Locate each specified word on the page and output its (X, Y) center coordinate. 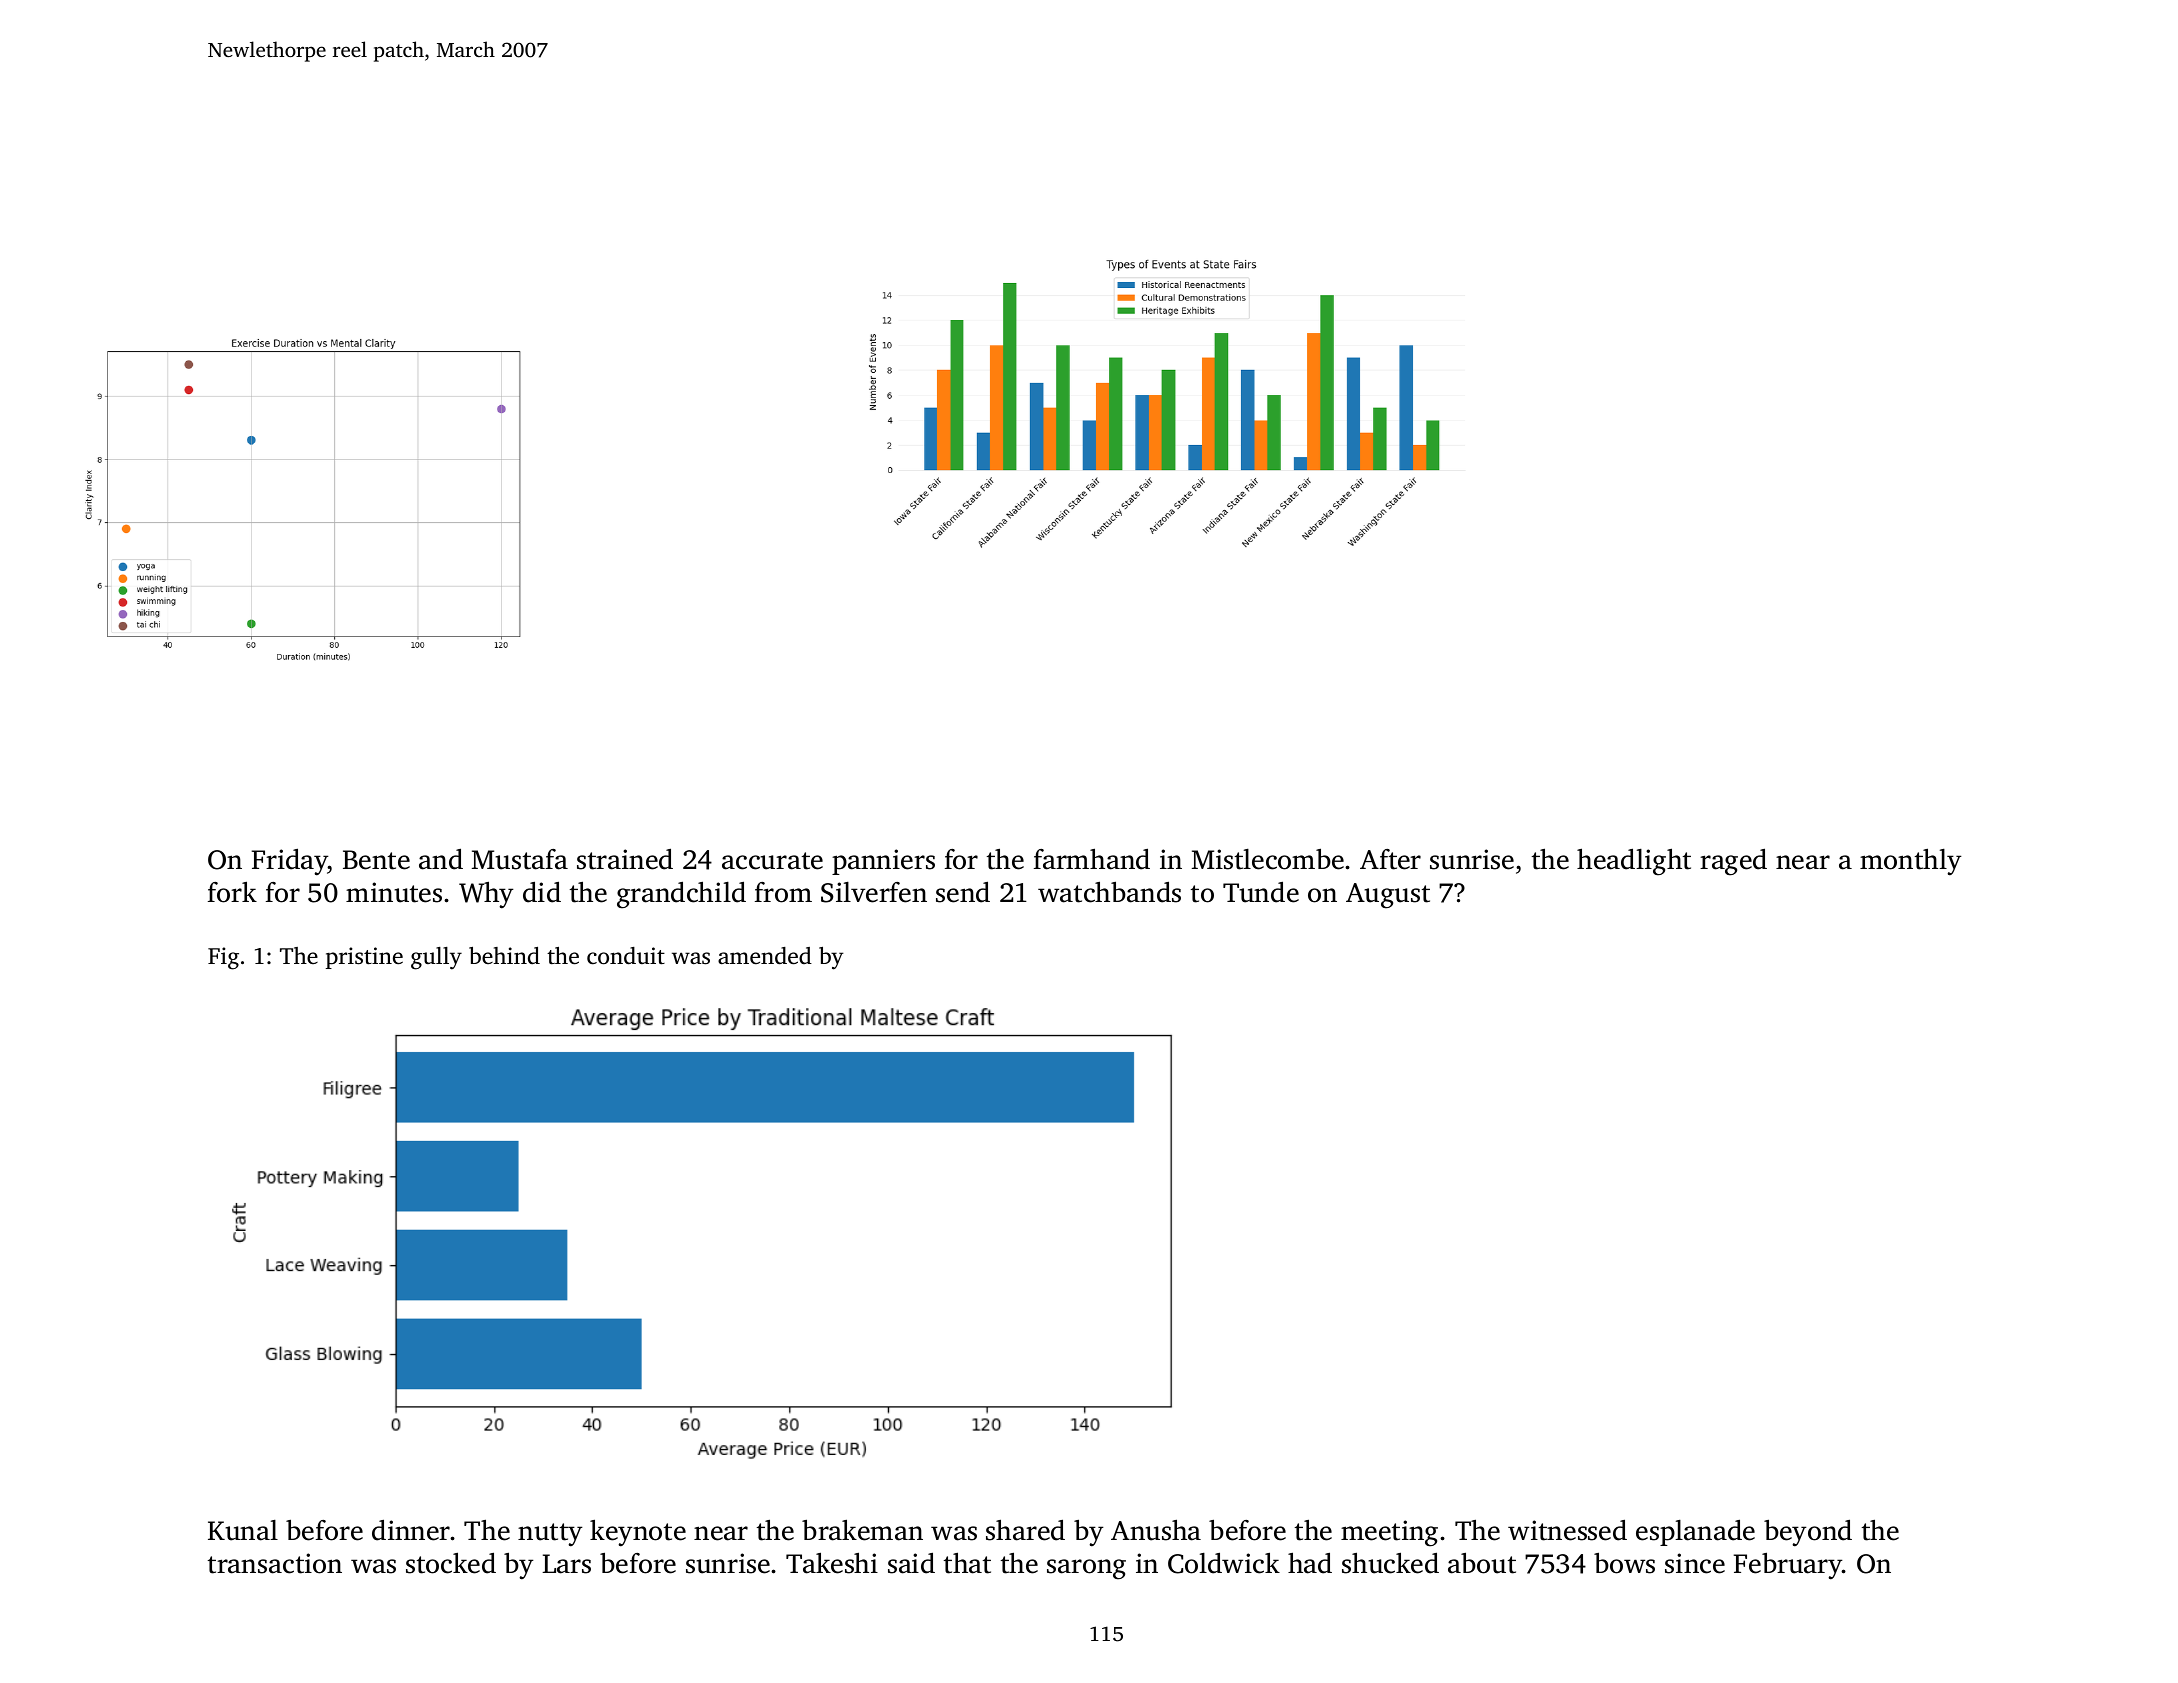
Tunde (1261, 892)
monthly (1910, 862)
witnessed (1567, 1530)
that (967, 1563)
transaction (275, 1563)
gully (436, 958)
